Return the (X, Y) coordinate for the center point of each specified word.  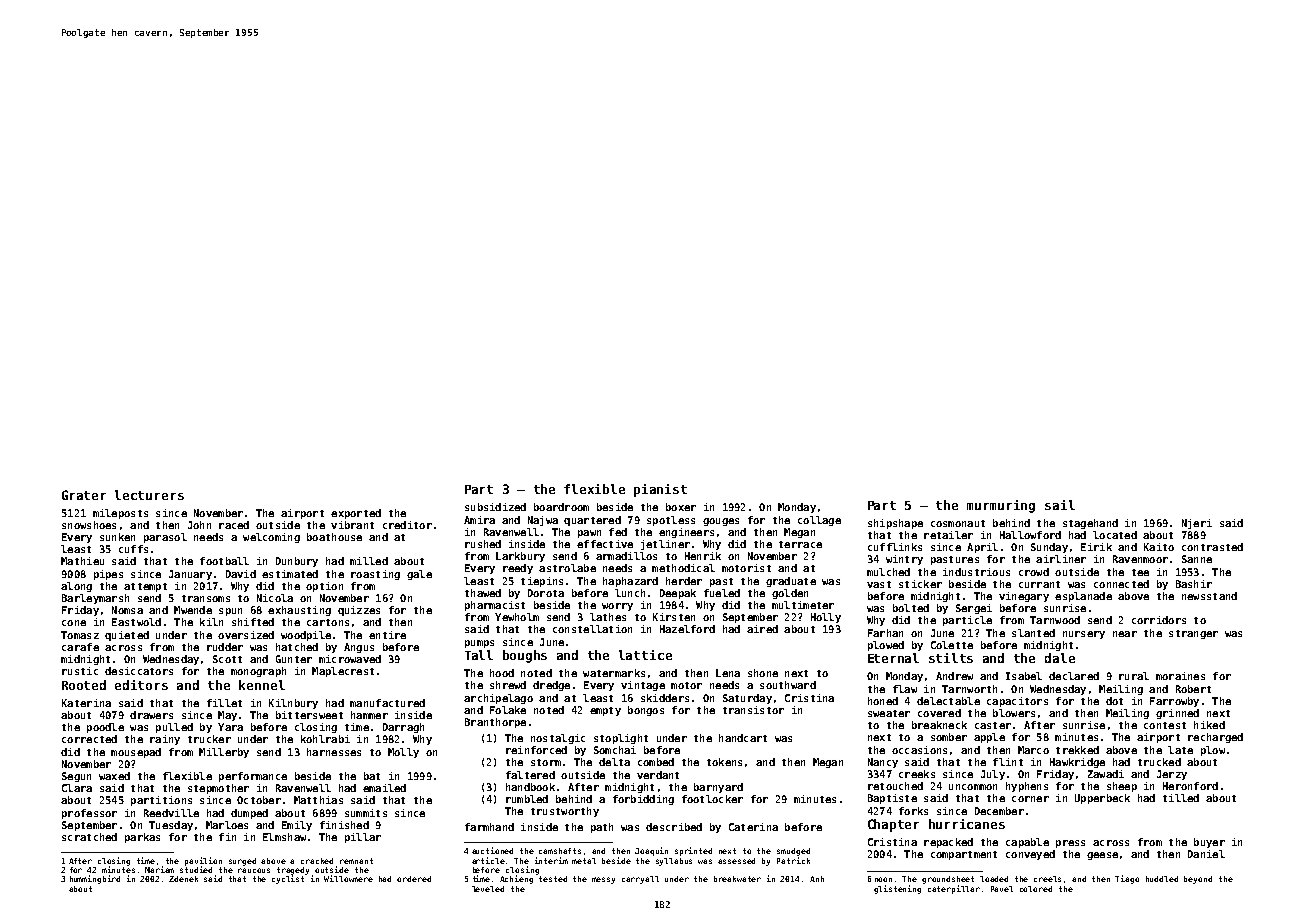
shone (763, 673)
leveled (488, 889)
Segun (76, 777)
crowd (1034, 572)
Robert (1193, 689)
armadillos (626, 556)
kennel (262, 685)
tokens (724, 762)
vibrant (352, 525)
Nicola (275, 598)
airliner (1061, 559)
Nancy (883, 763)
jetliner (665, 545)
